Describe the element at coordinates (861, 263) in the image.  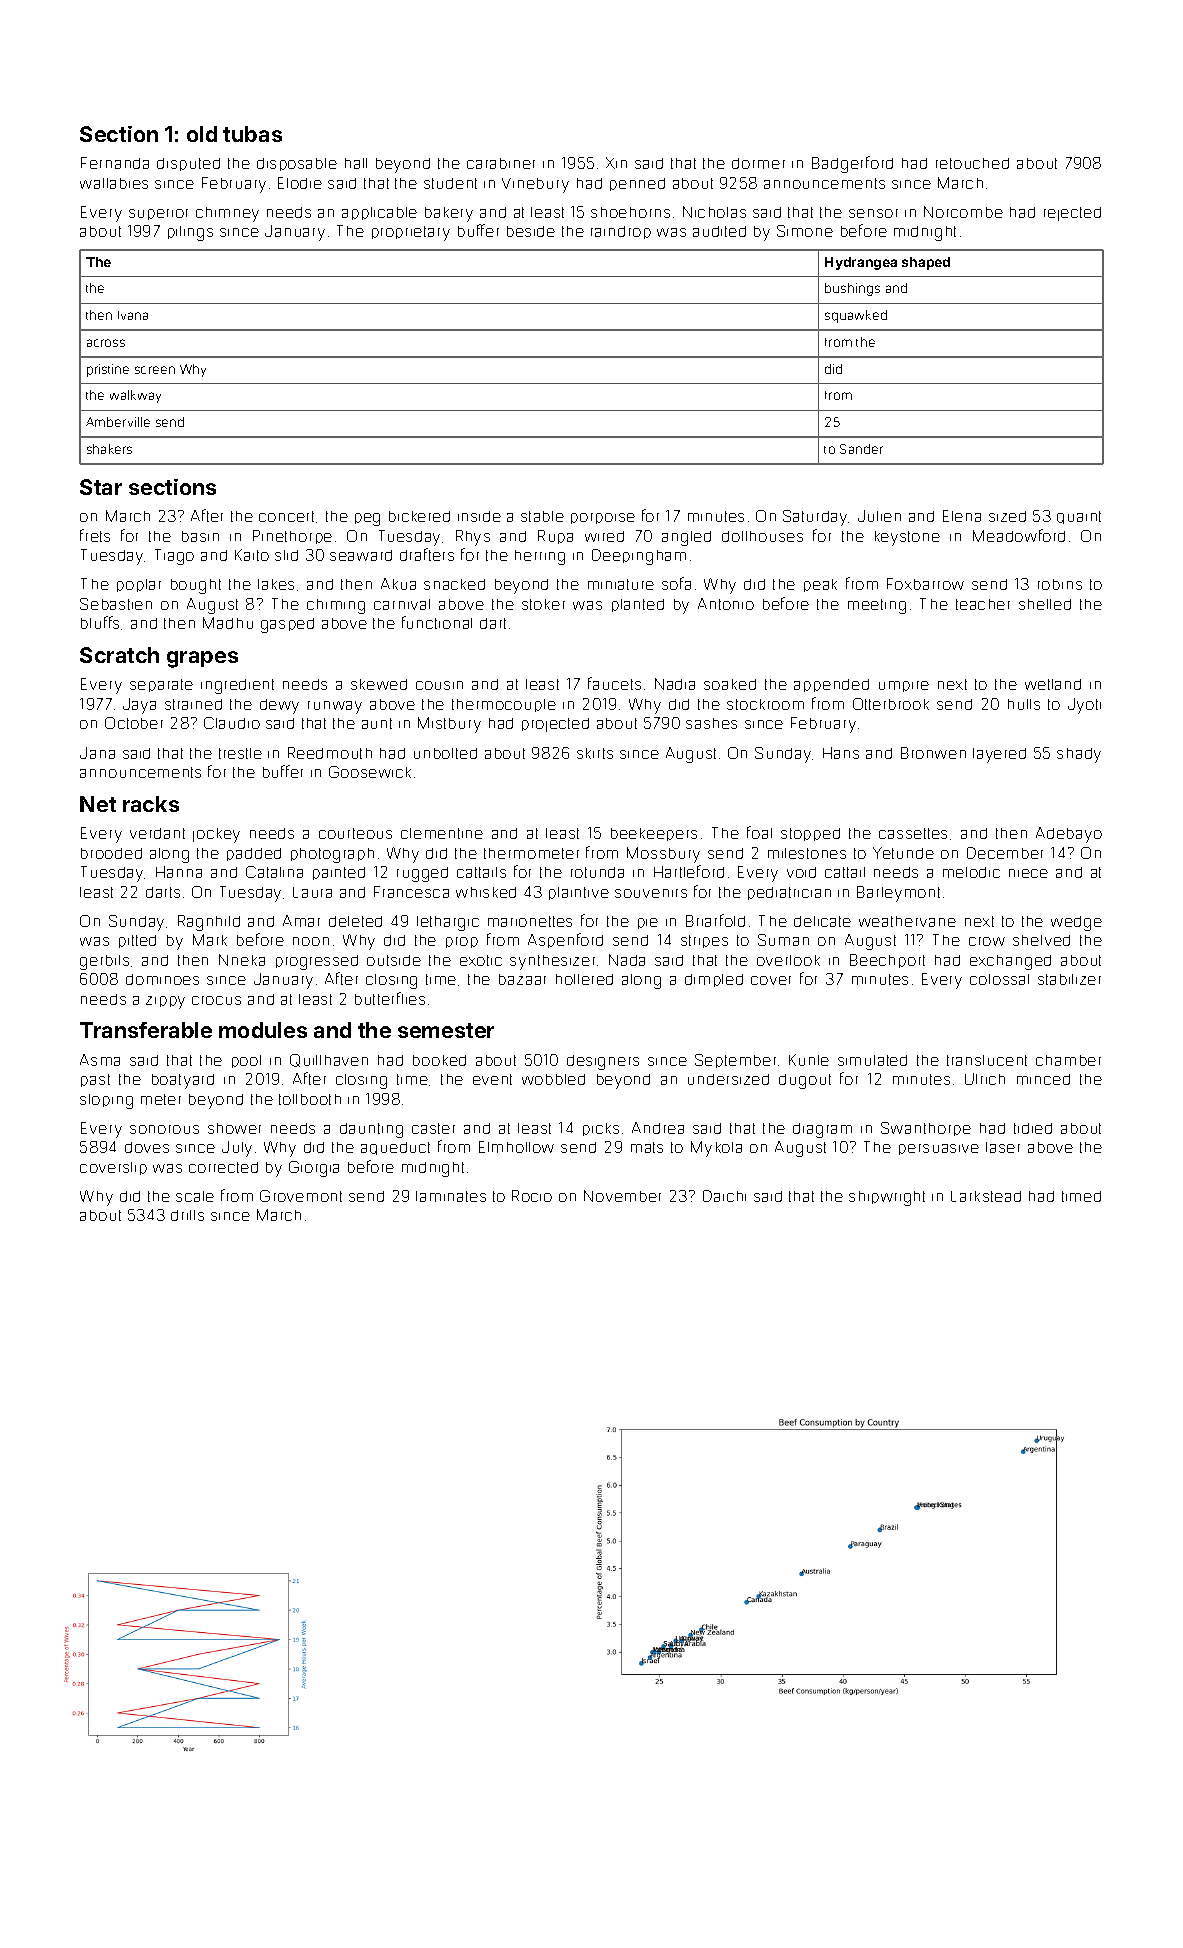
I see `Hydrangea` at that location.
